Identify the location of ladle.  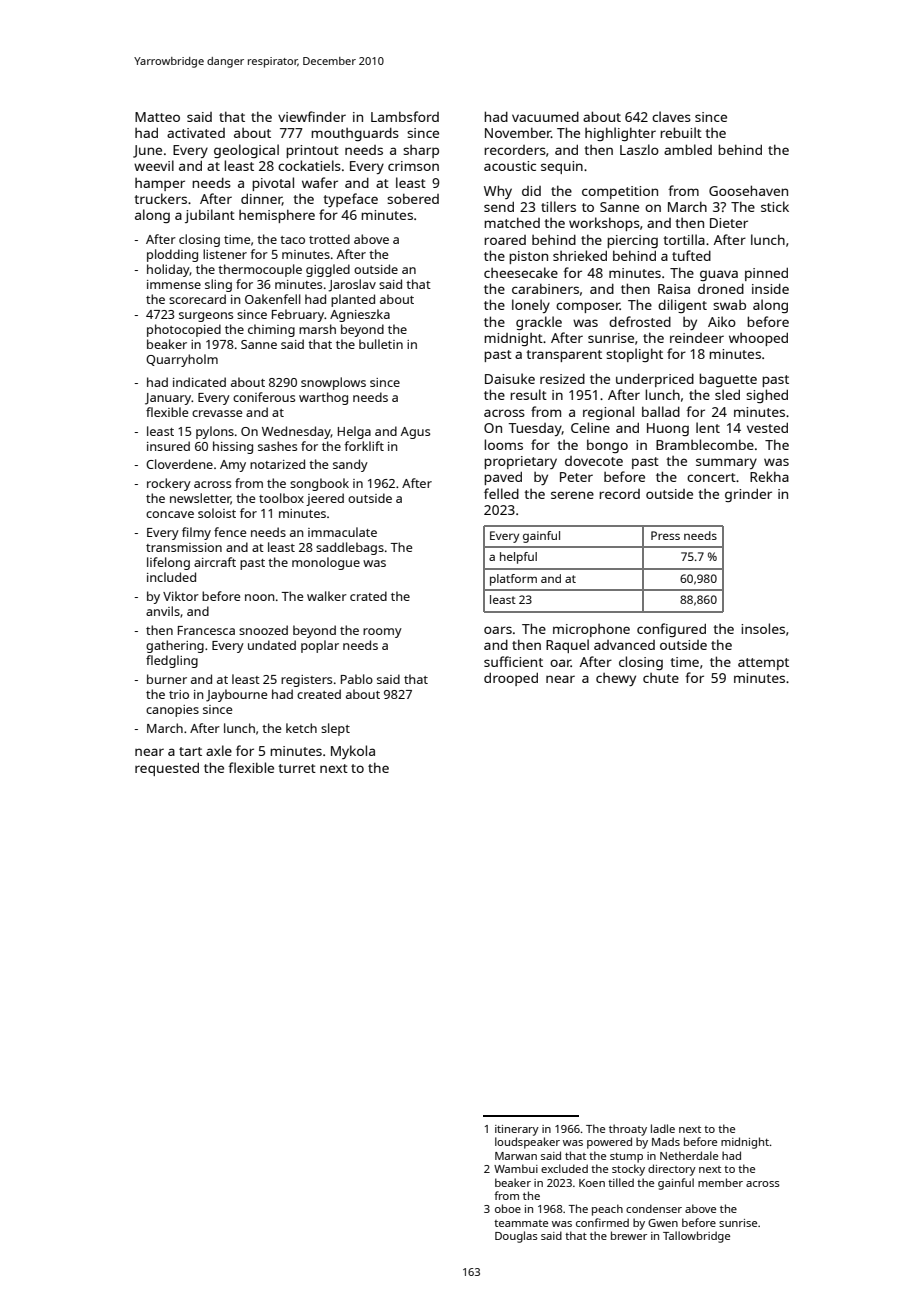
(663, 1128).
